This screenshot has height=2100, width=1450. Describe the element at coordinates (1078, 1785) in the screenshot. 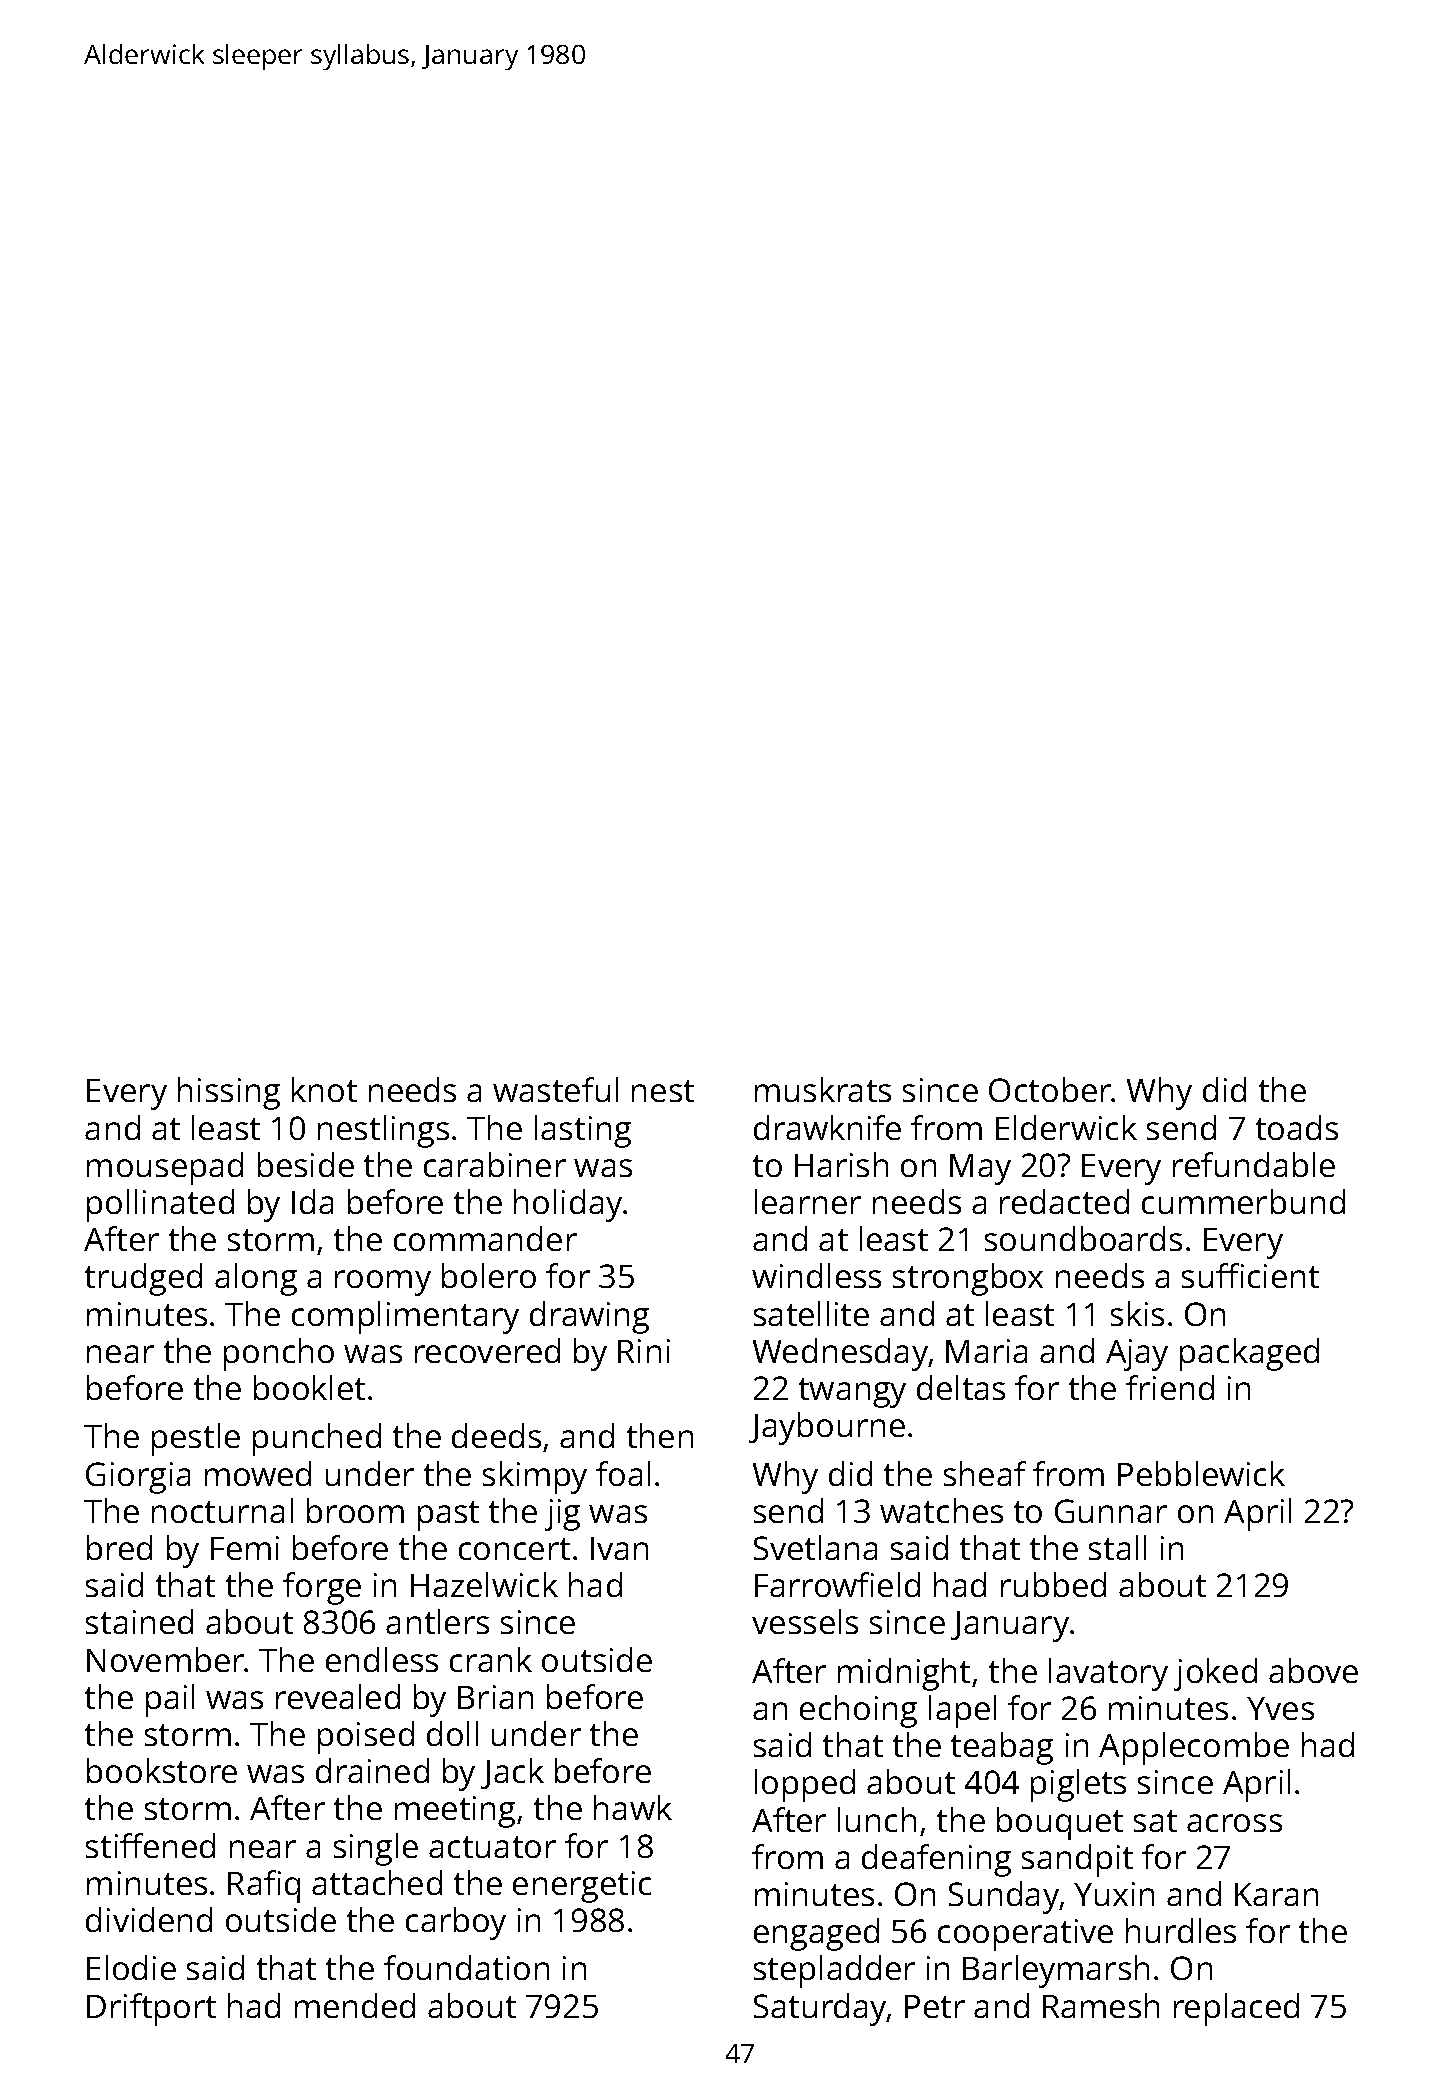

I see `piglets` at that location.
